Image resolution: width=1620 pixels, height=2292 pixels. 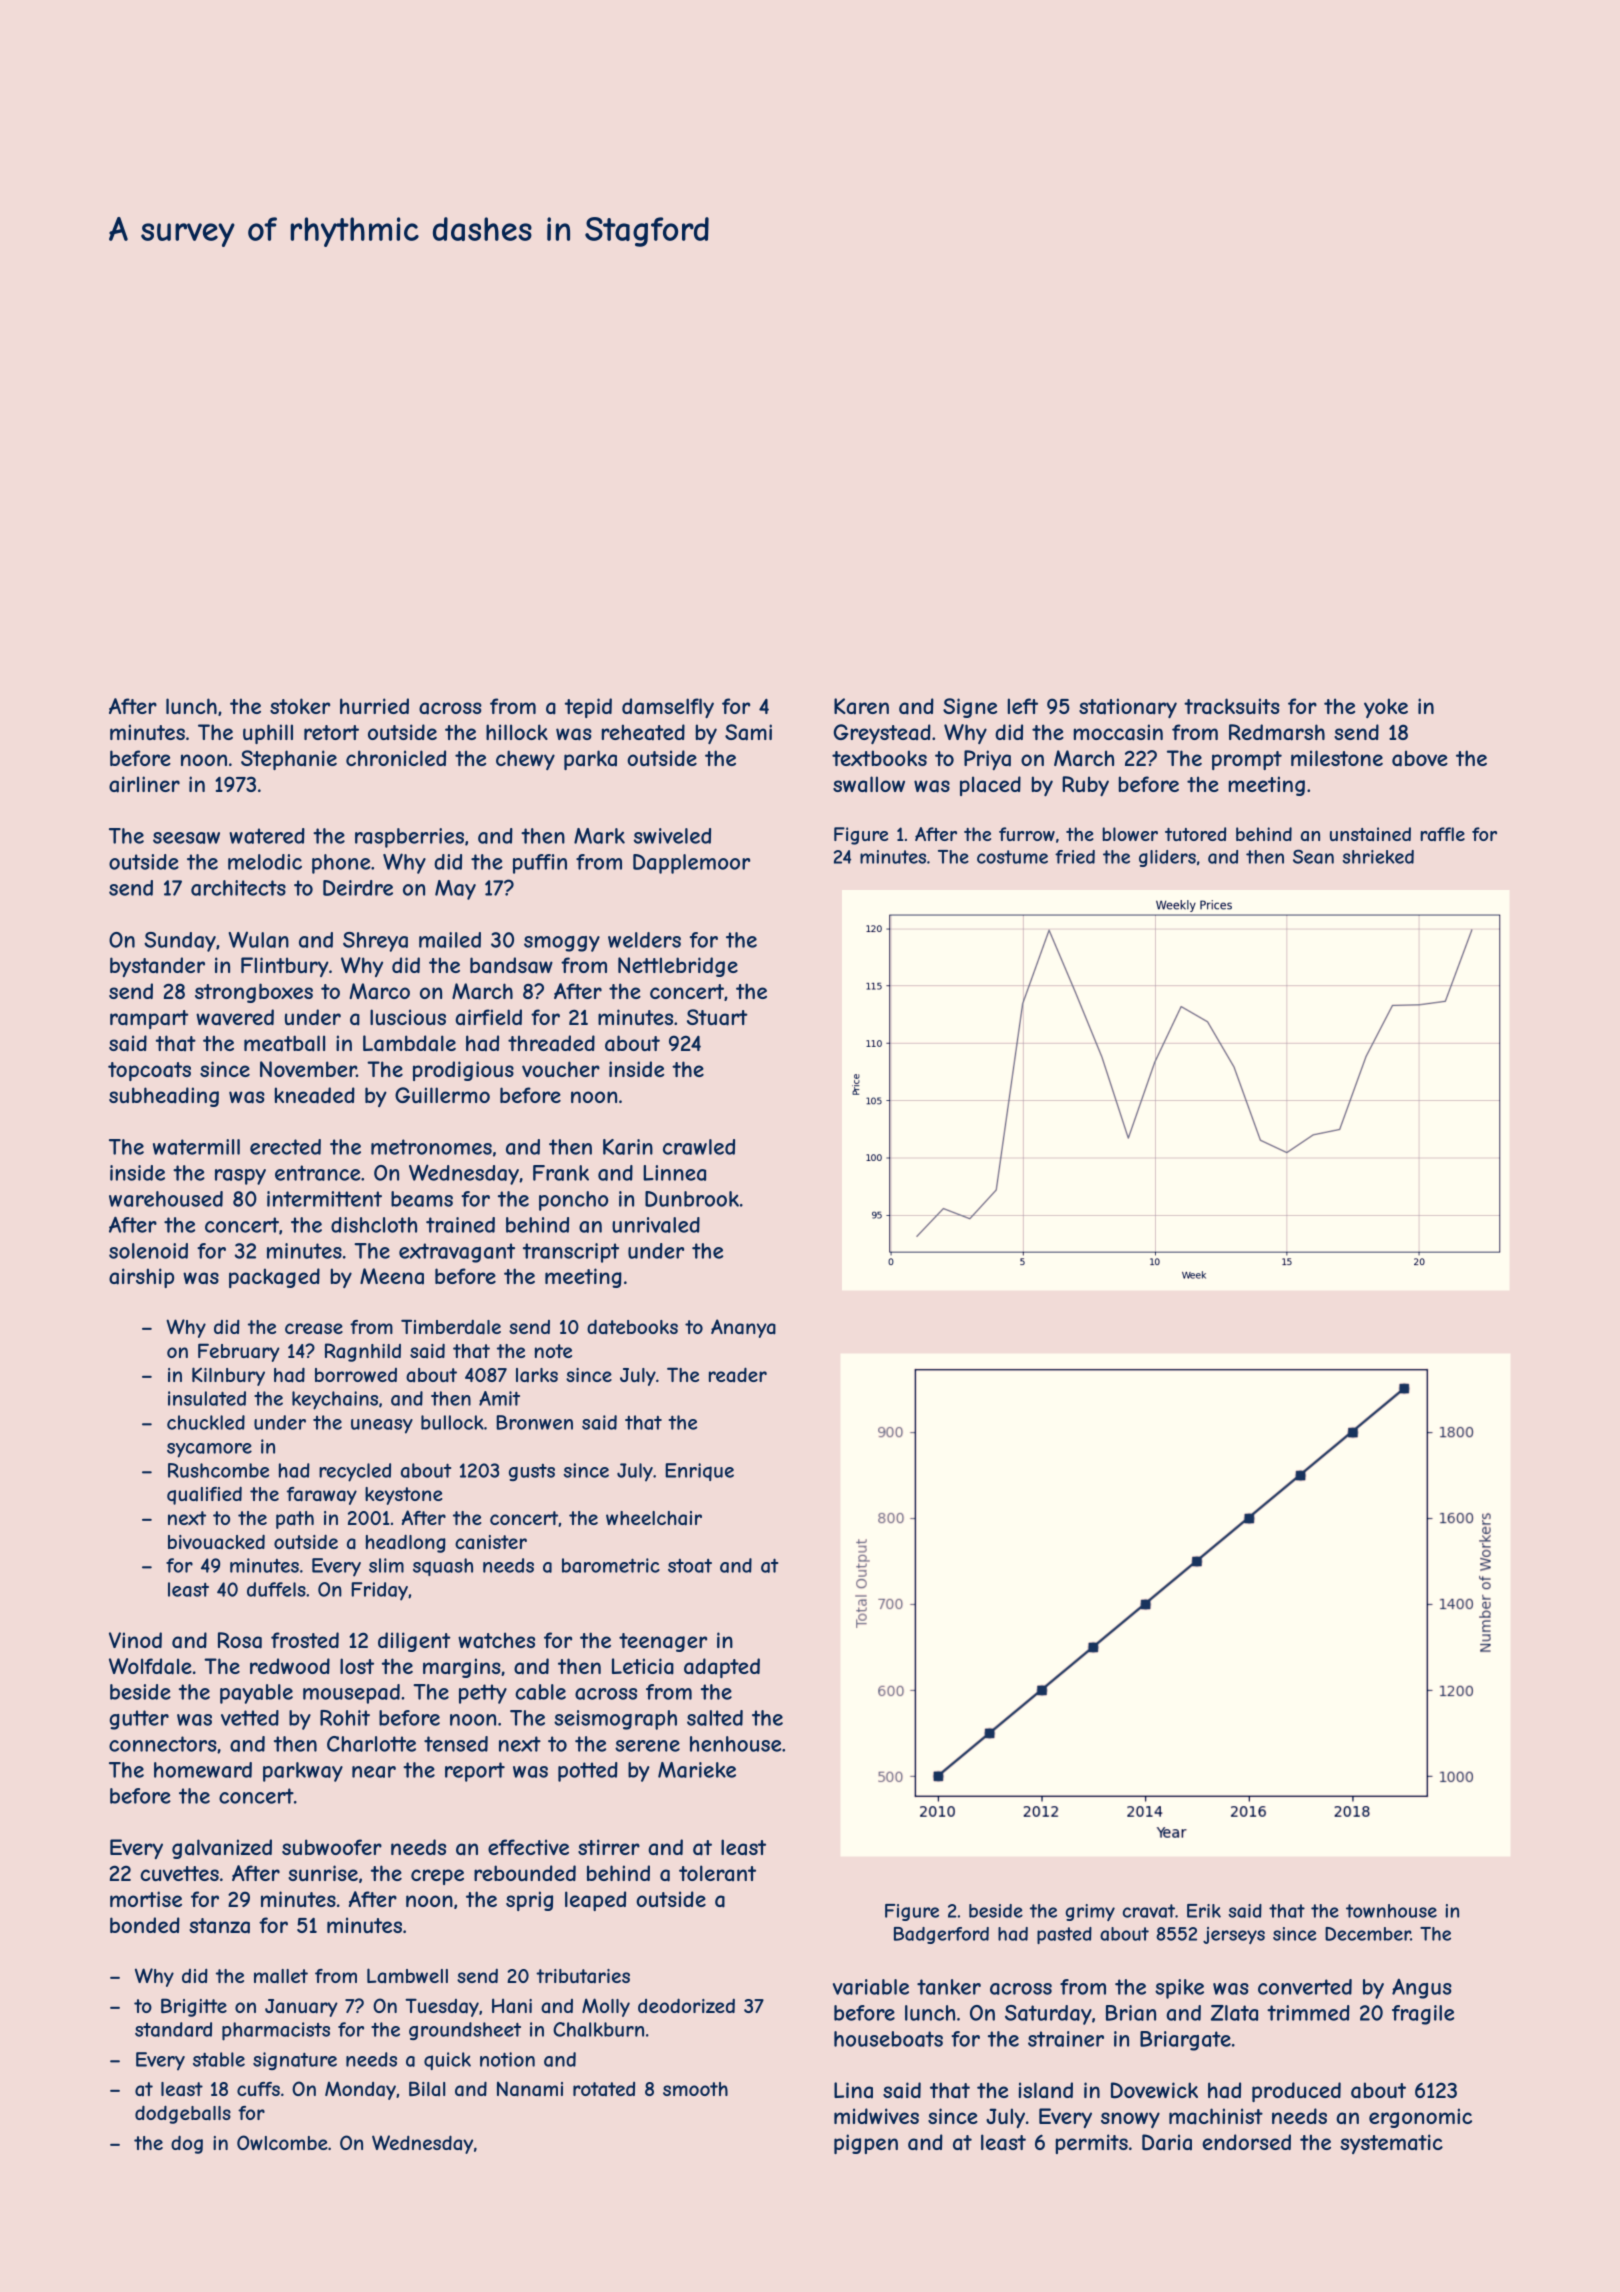 What do you see at coordinates (692, 1199) in the document?
I see `Dunbrook` at bounding box center [692, 1199].
